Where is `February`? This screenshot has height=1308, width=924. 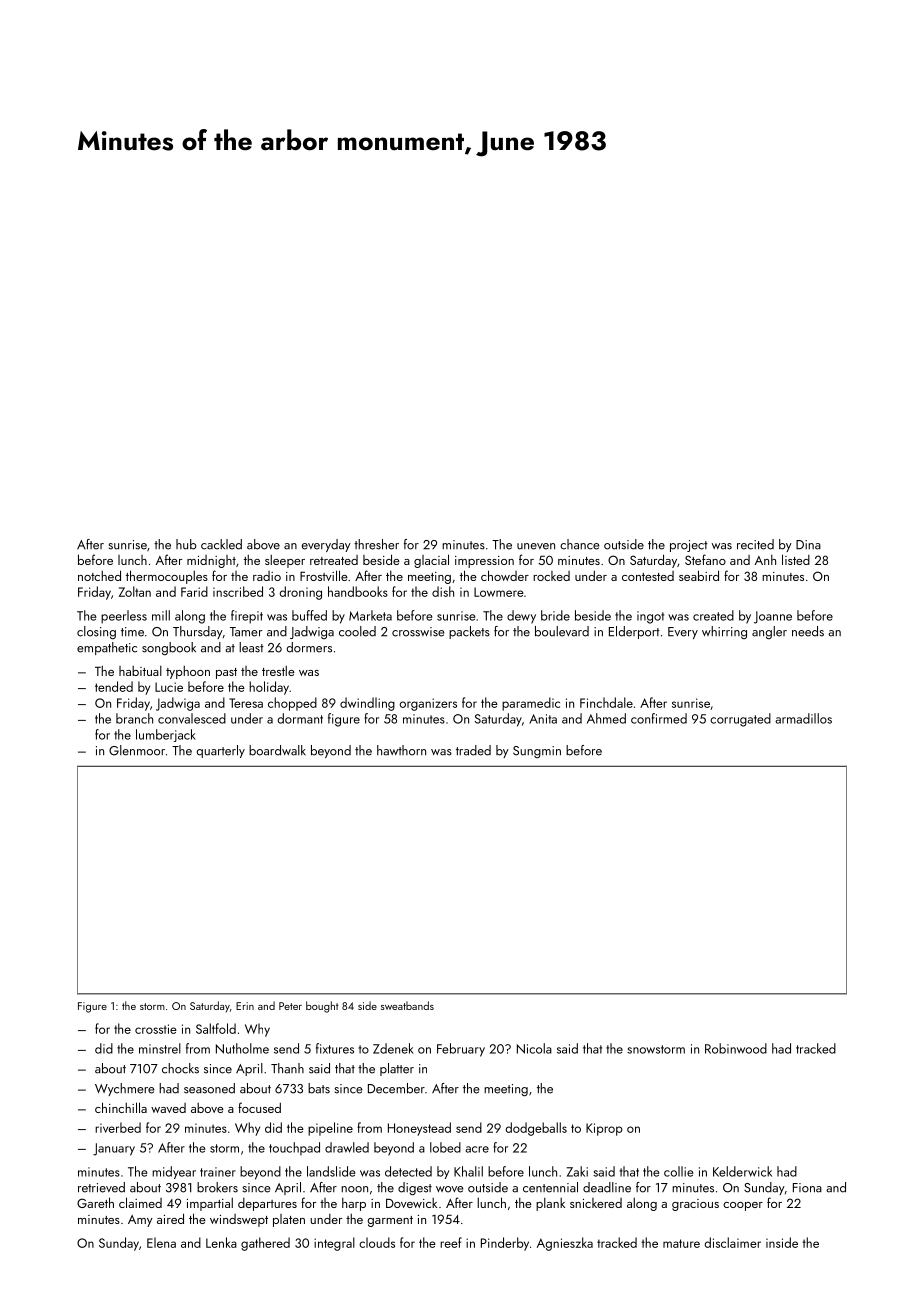 February is located at coordinates (461, 1050).
